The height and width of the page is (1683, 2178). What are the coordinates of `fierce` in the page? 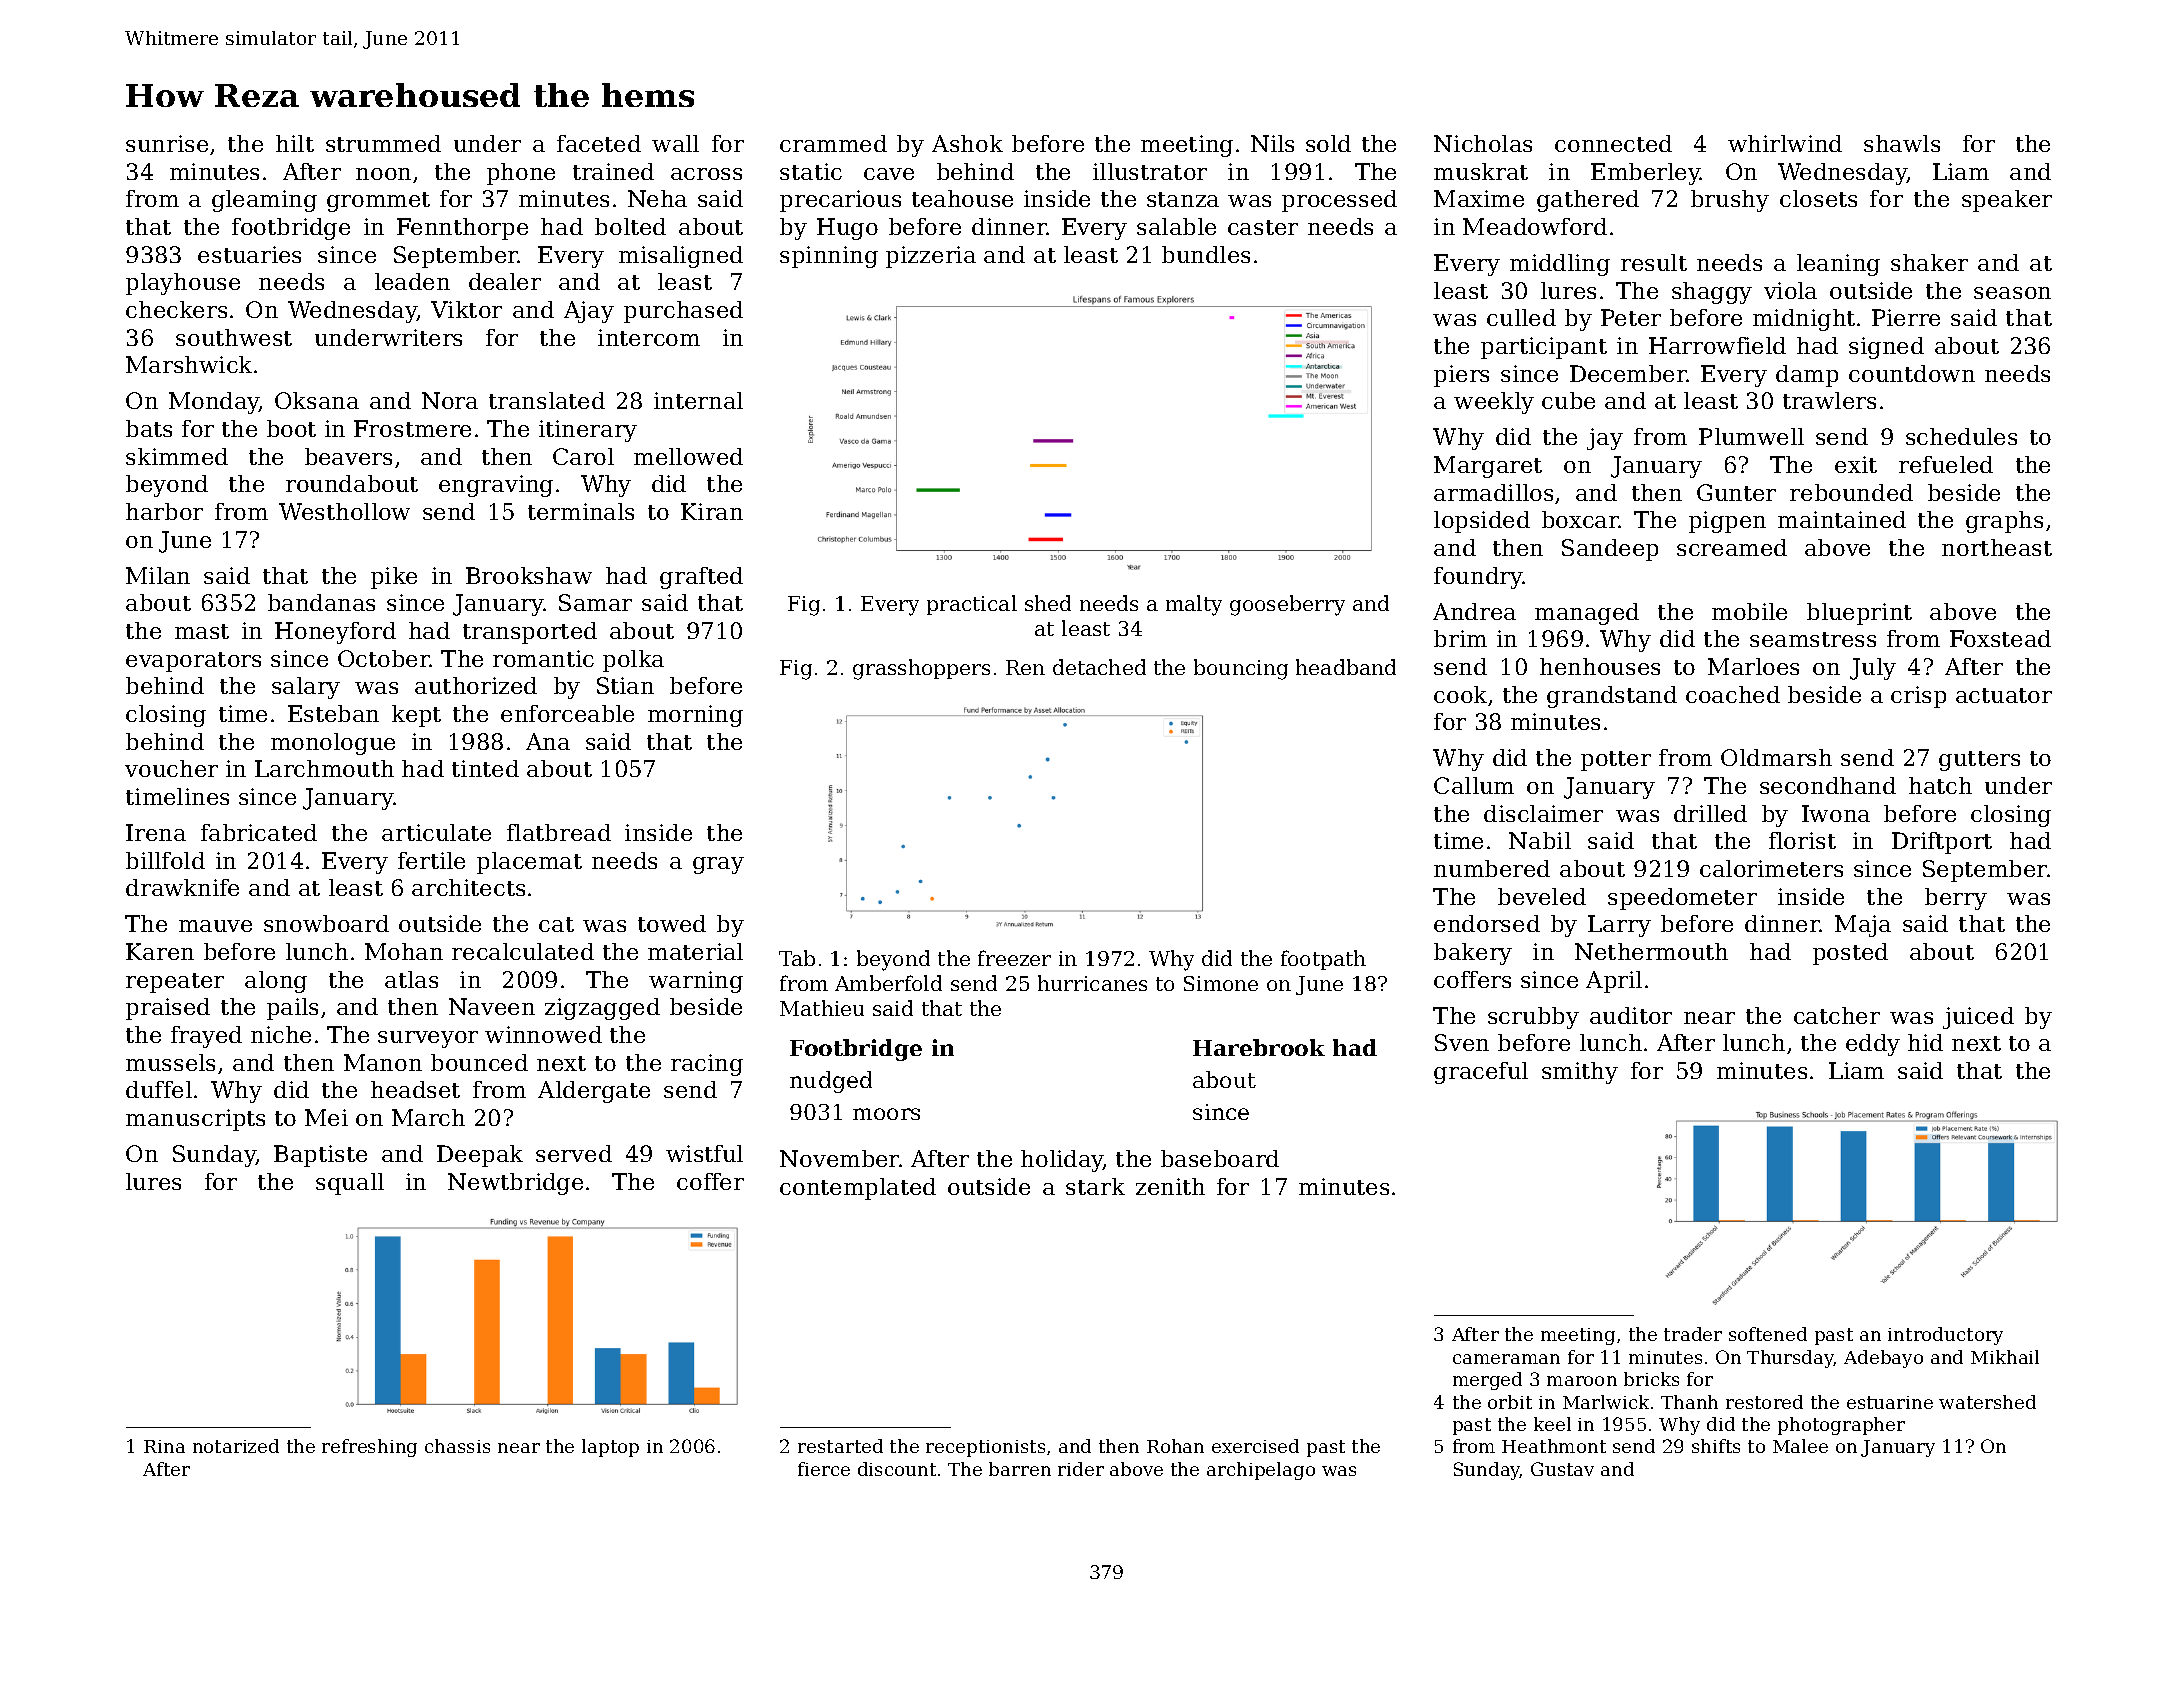 It's located at (824, 1469).
